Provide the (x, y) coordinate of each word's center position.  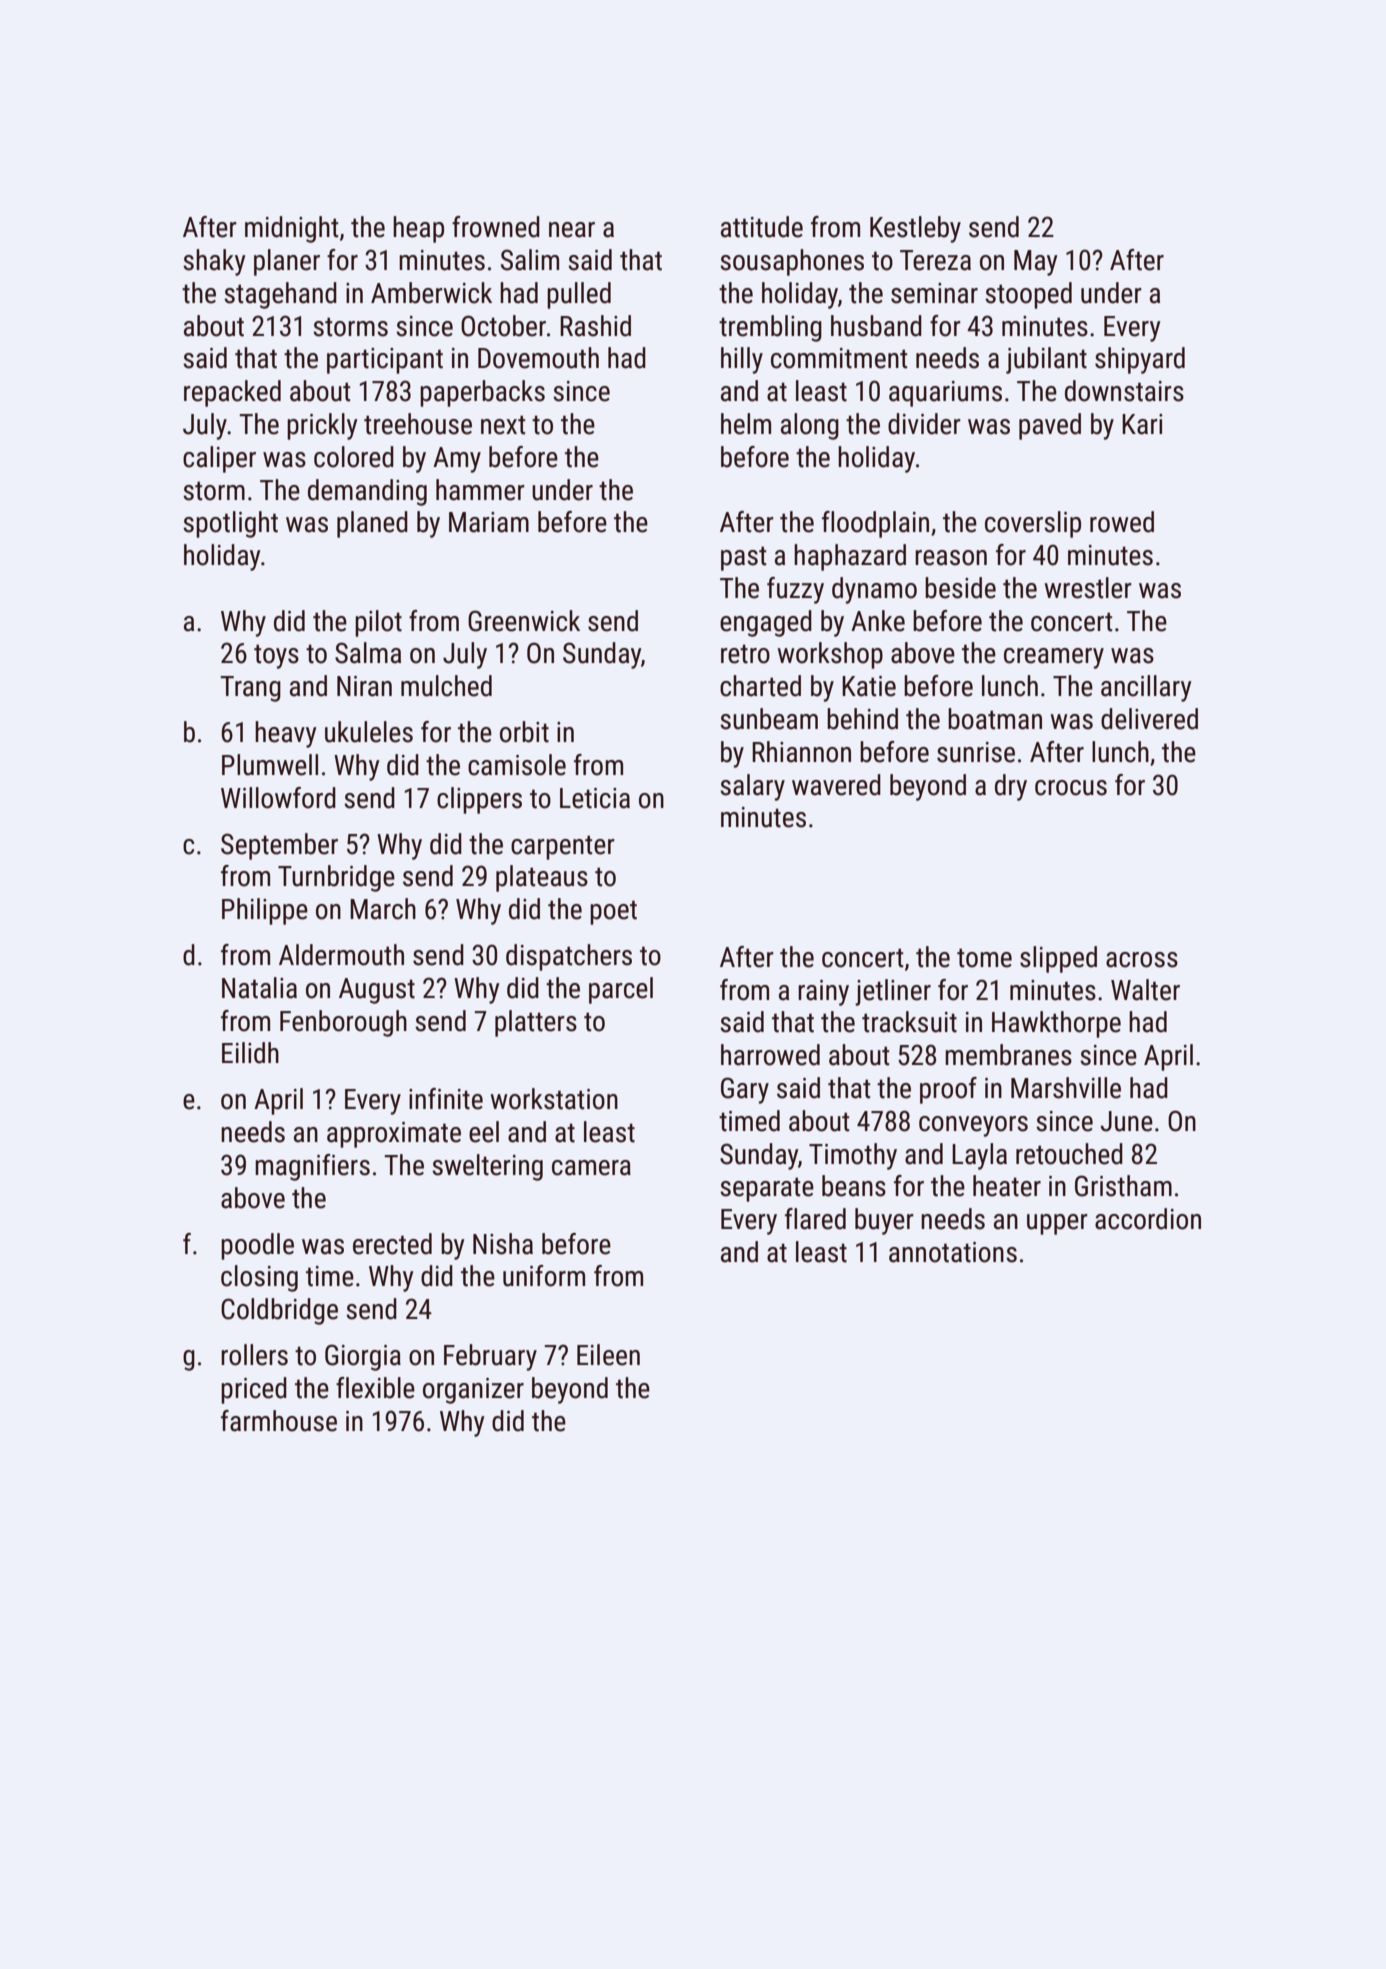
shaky (214, 262)
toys (276, 656)
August (377, 991)
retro (745, 654)
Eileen (608, 1355)
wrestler (1088, 588)
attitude (762, 227)
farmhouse (279, 1421)
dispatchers (569, 957)
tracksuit (909, 1022)
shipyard (1140, 360)
